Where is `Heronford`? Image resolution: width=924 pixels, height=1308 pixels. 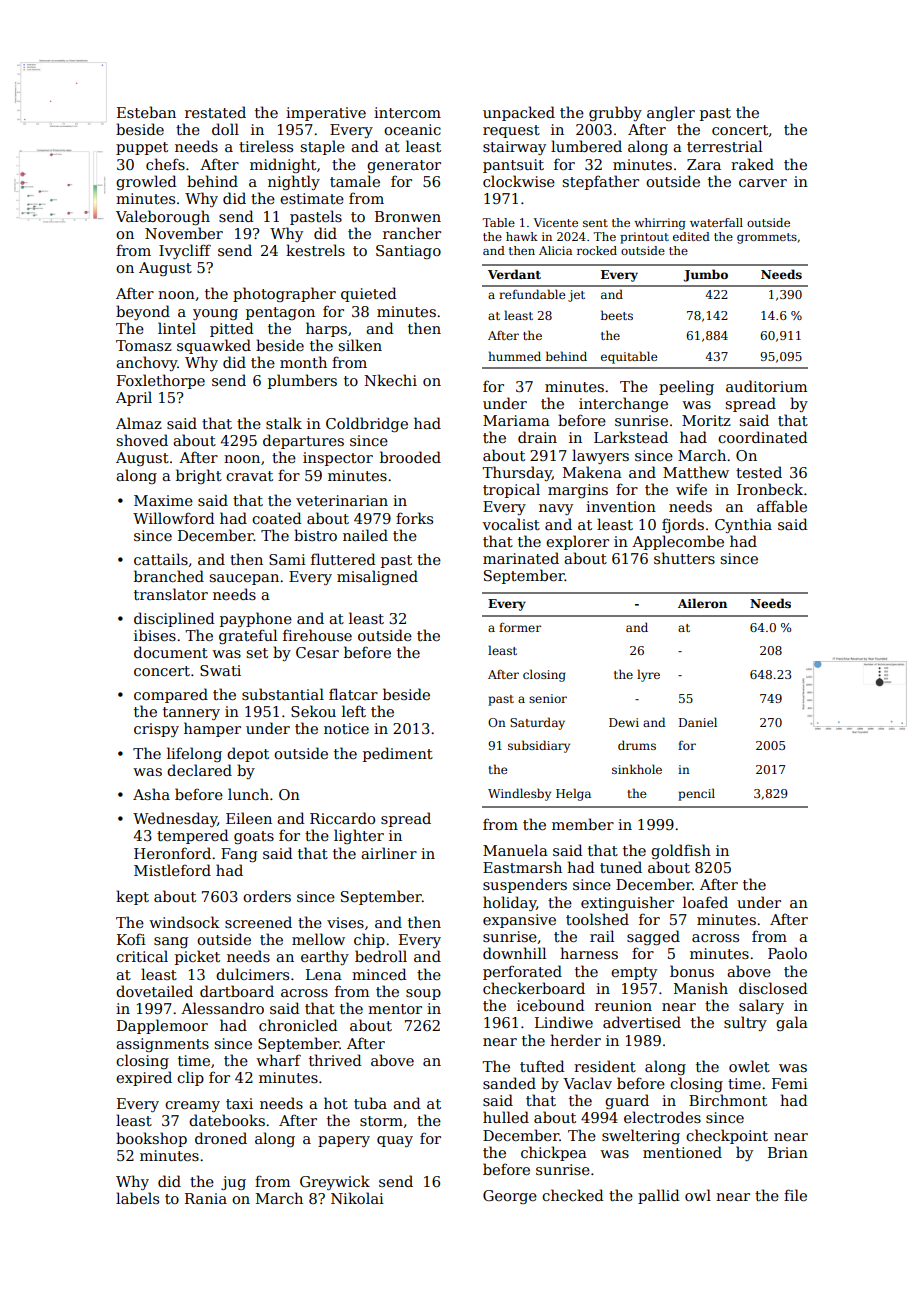
Heronford is located at coordinates (172, 853).
